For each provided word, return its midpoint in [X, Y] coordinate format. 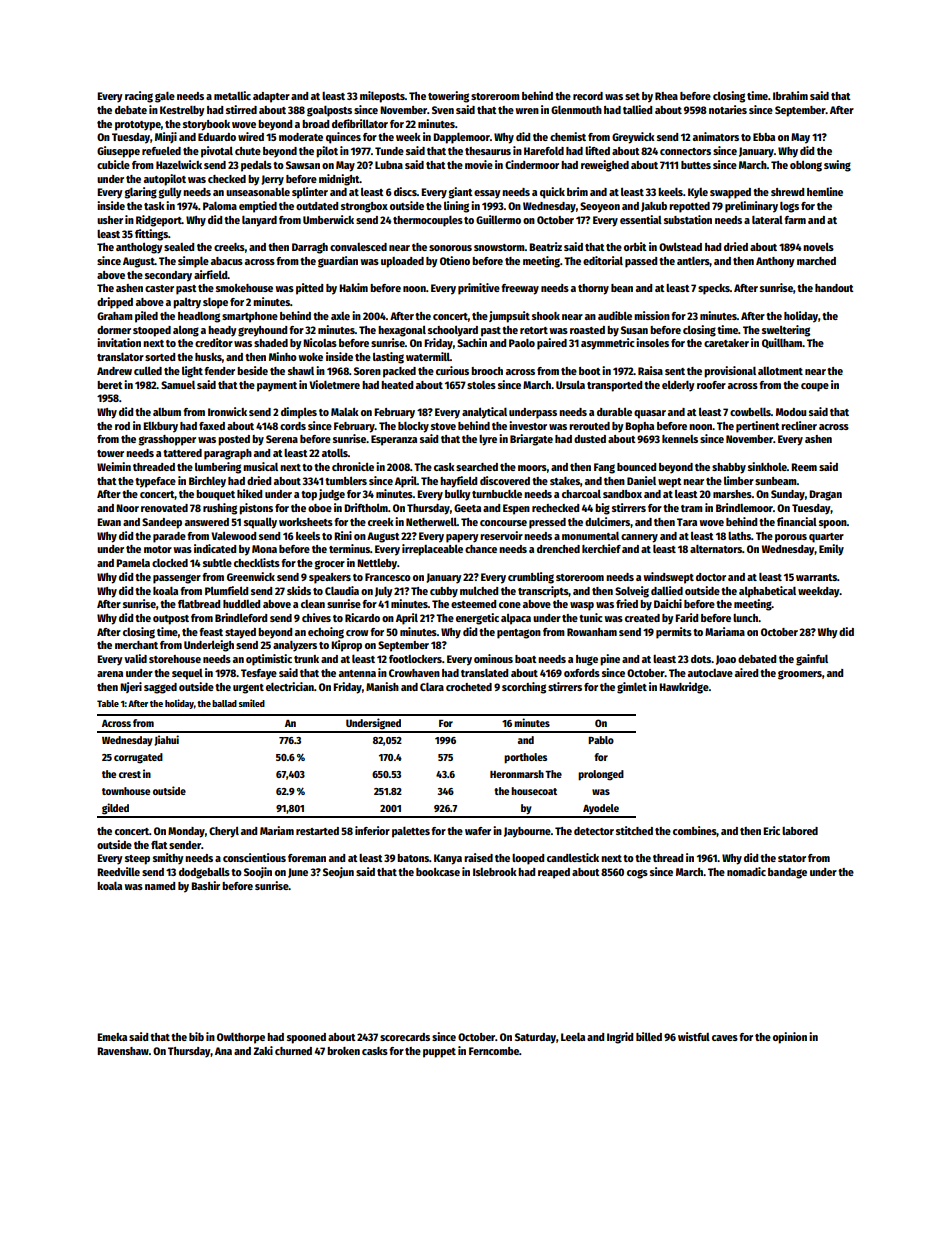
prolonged [601, 775]
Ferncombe [494, 1051]
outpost [171, 620]
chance [481, 549]
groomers [800, 675]
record [588, 96]
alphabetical [767, 592]
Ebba [764, 137]
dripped [115, 303]
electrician [290, 686]
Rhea [666, 96]
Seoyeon [600, 207]
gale [165, 97]
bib [196, 1036]
